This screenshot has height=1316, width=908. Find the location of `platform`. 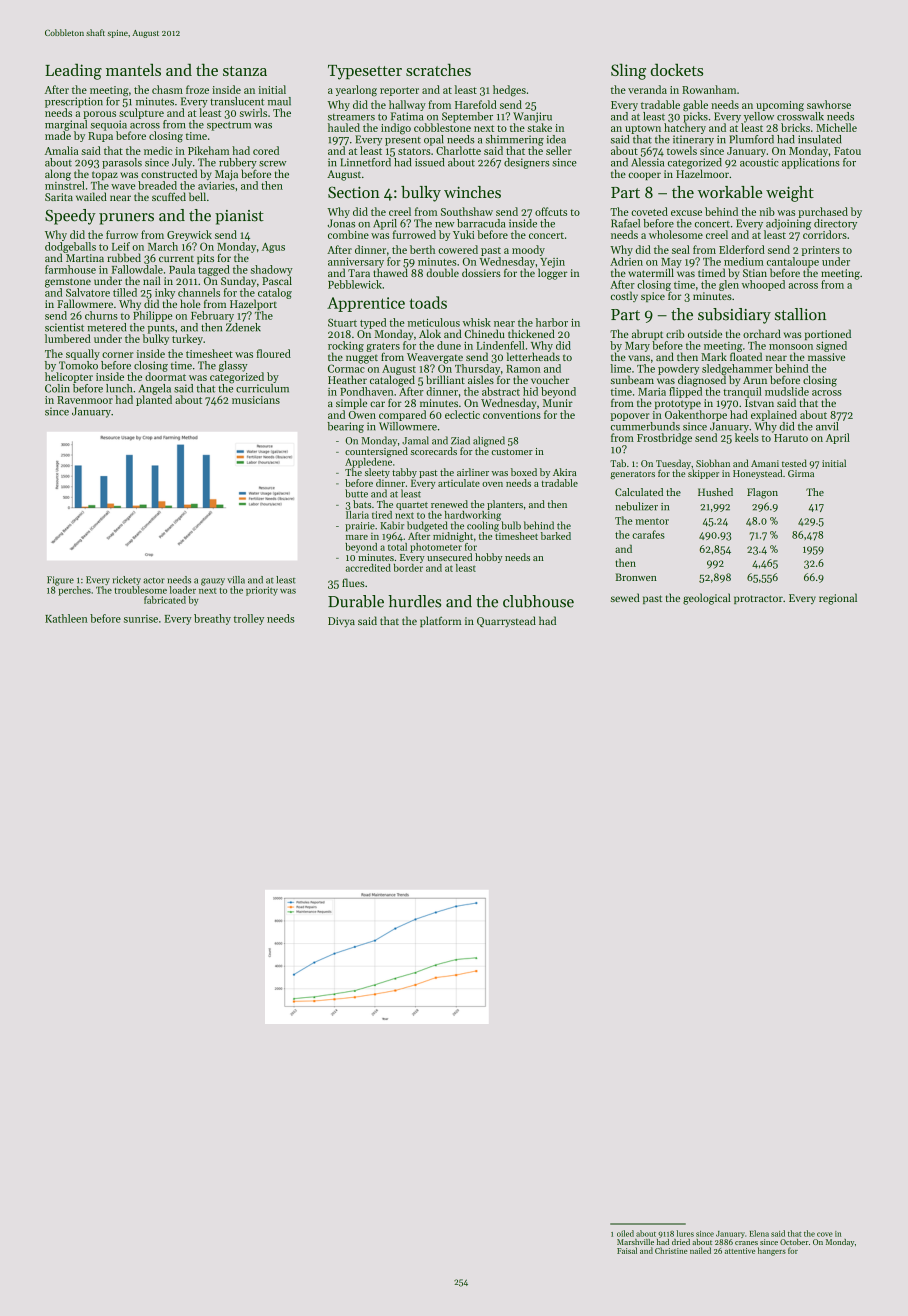

platform is located at coordinates (440, 621).
